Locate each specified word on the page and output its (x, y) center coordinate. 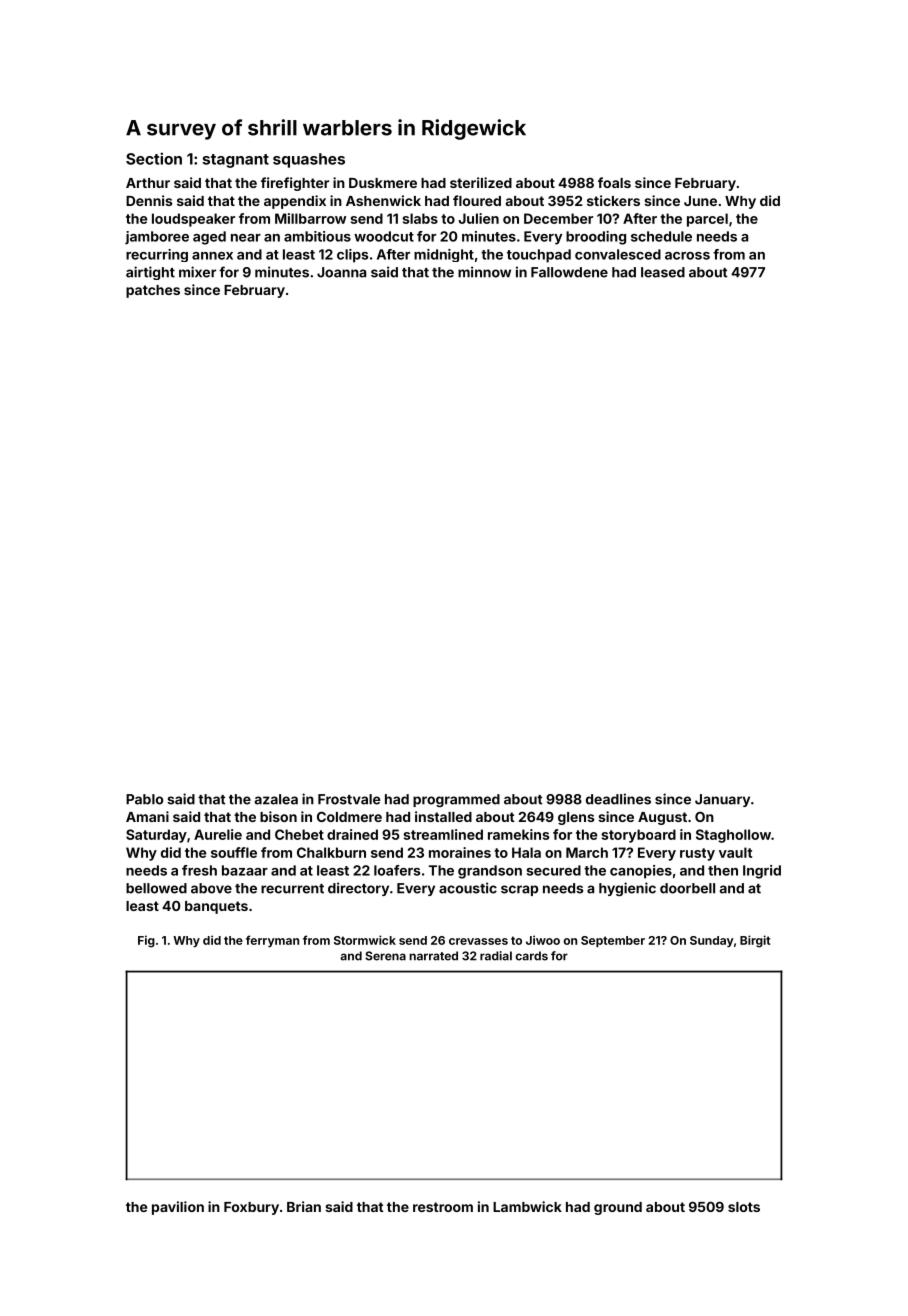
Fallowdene (569, 272)
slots (744, 1207)
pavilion (178, 1208)
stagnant (236, 161)
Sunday (712, 941)
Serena (385, 956)
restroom (443, 1207)
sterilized (481, 182)
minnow (484, 272)
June (700, 201)
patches (153, 291)
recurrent (292, 889)
